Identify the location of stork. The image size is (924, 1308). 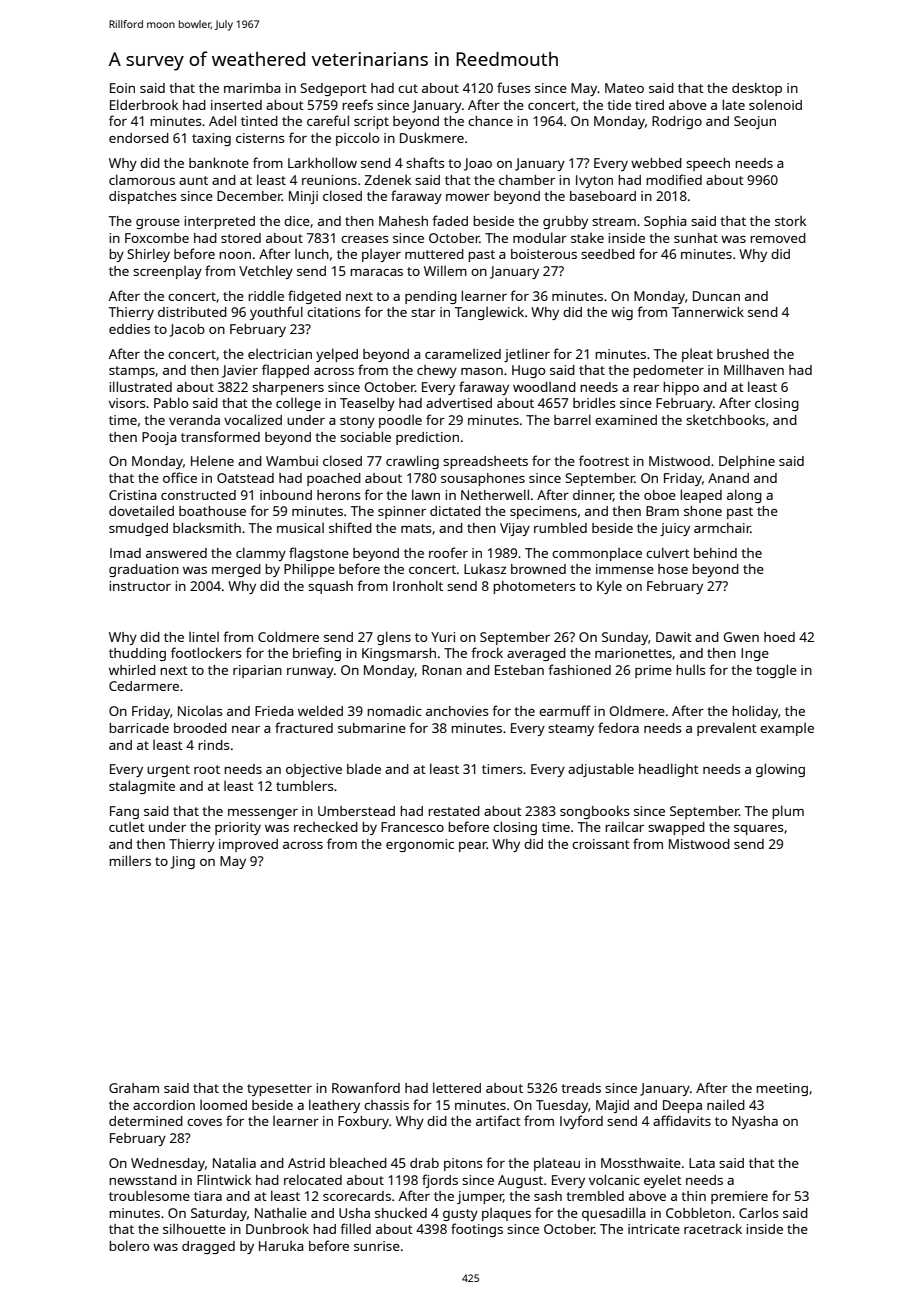
(790, 221).
